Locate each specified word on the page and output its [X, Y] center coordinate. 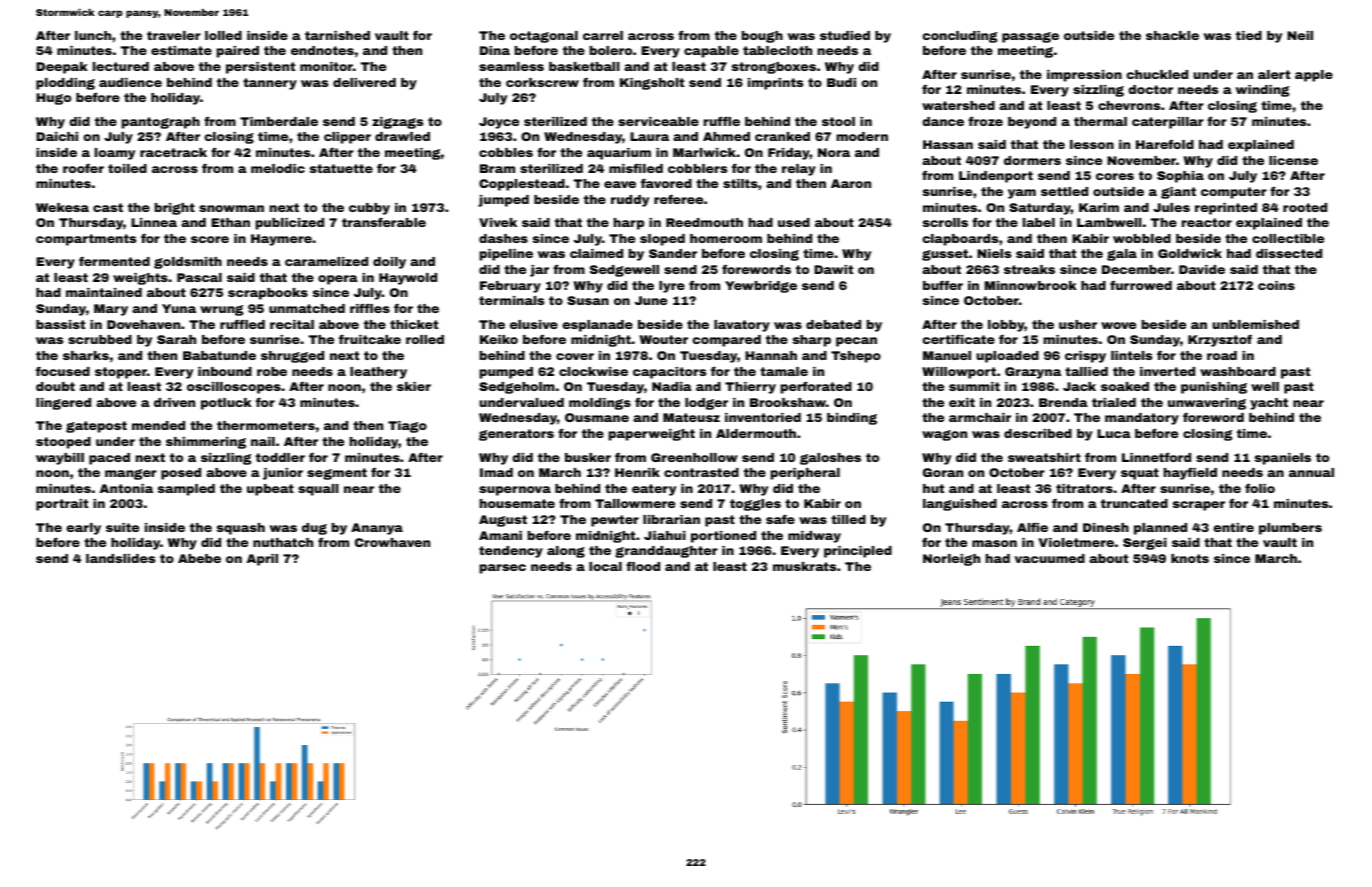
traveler [174, 35]
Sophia [1180, 177]
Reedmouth [704, 222]
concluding [959, 37]
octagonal [544, 37]
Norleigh [951, 560]
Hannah [771, 355]
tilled [848, 519]
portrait [62, 505]
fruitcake [370, 339]
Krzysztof [1220, 340]
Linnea [154, 222]
